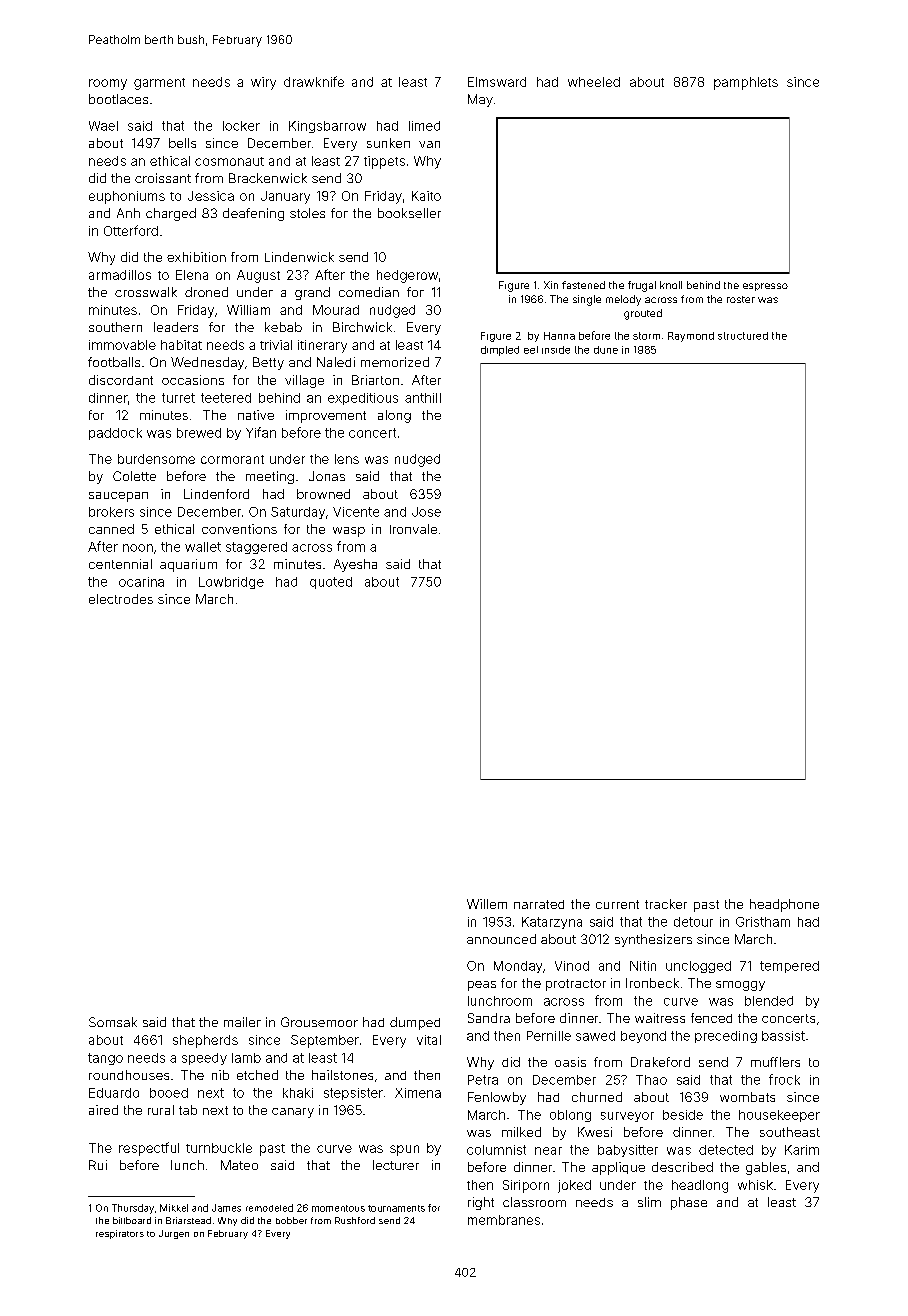 This page has width=908, height=1316. Describe the element at coordinates (740, 986) in the page. I see `smoggy` at that location.
